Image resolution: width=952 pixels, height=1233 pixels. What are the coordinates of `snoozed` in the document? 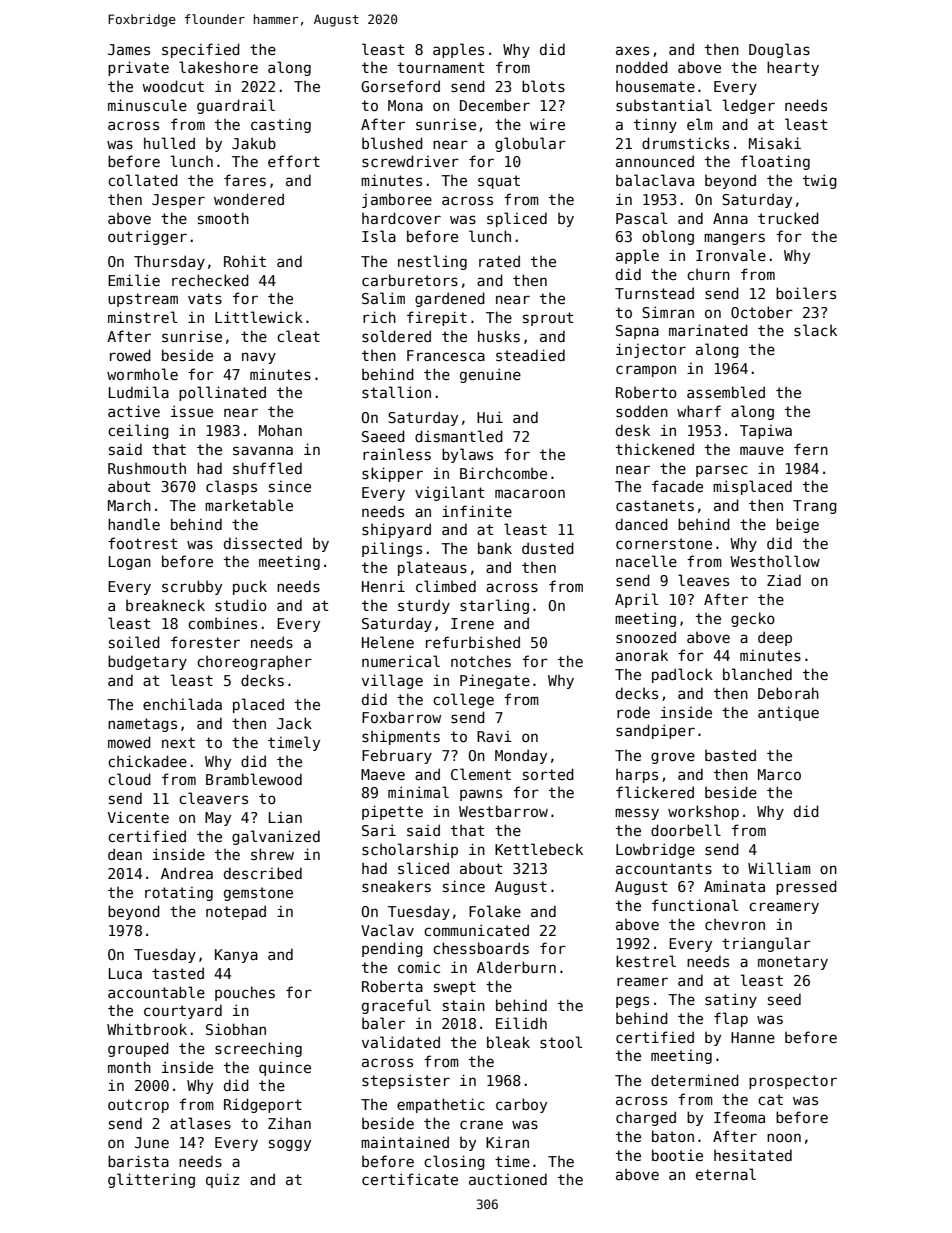 It's located at (646, 637).
